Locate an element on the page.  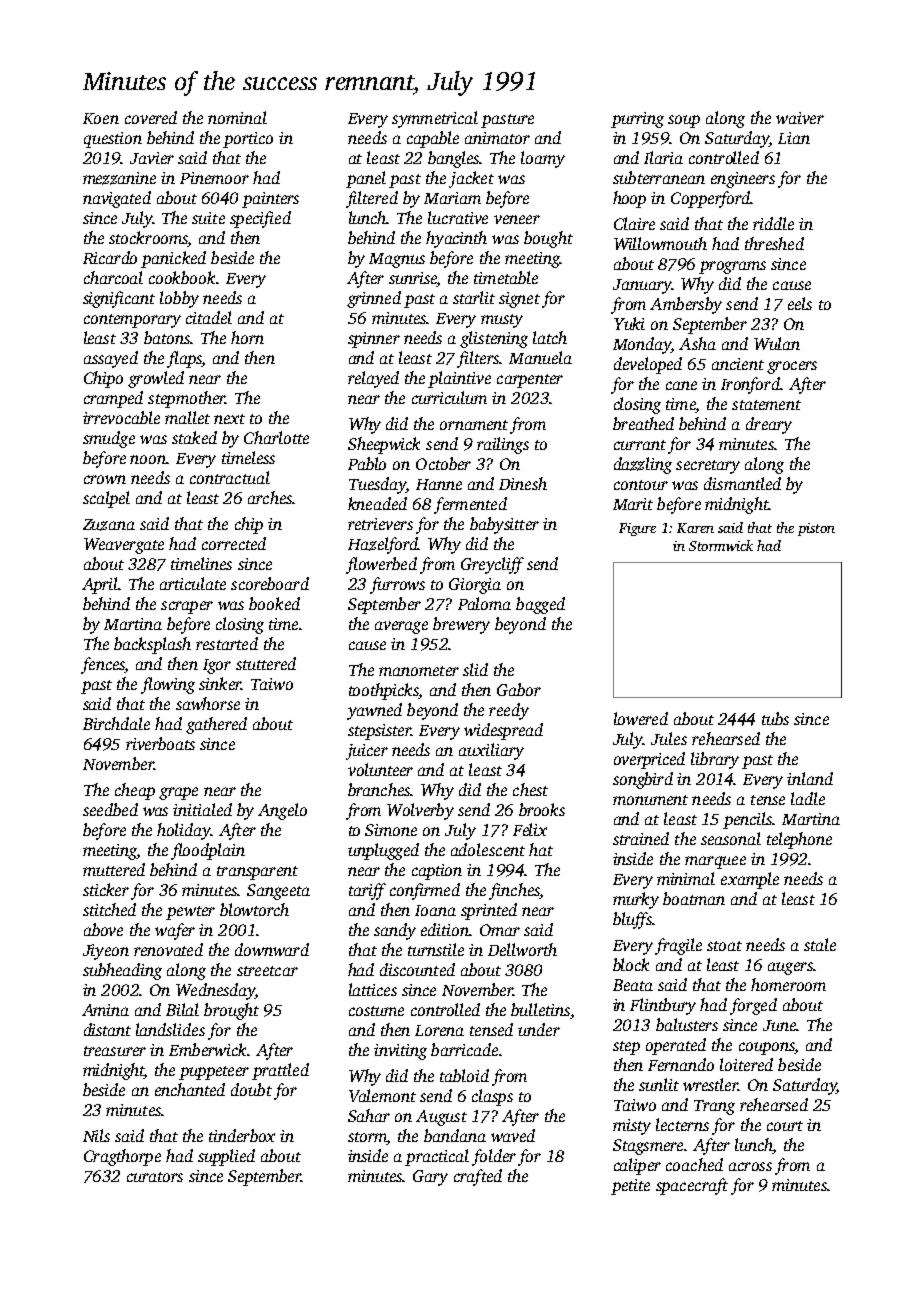
soup is located at coordinates (684, 121).
